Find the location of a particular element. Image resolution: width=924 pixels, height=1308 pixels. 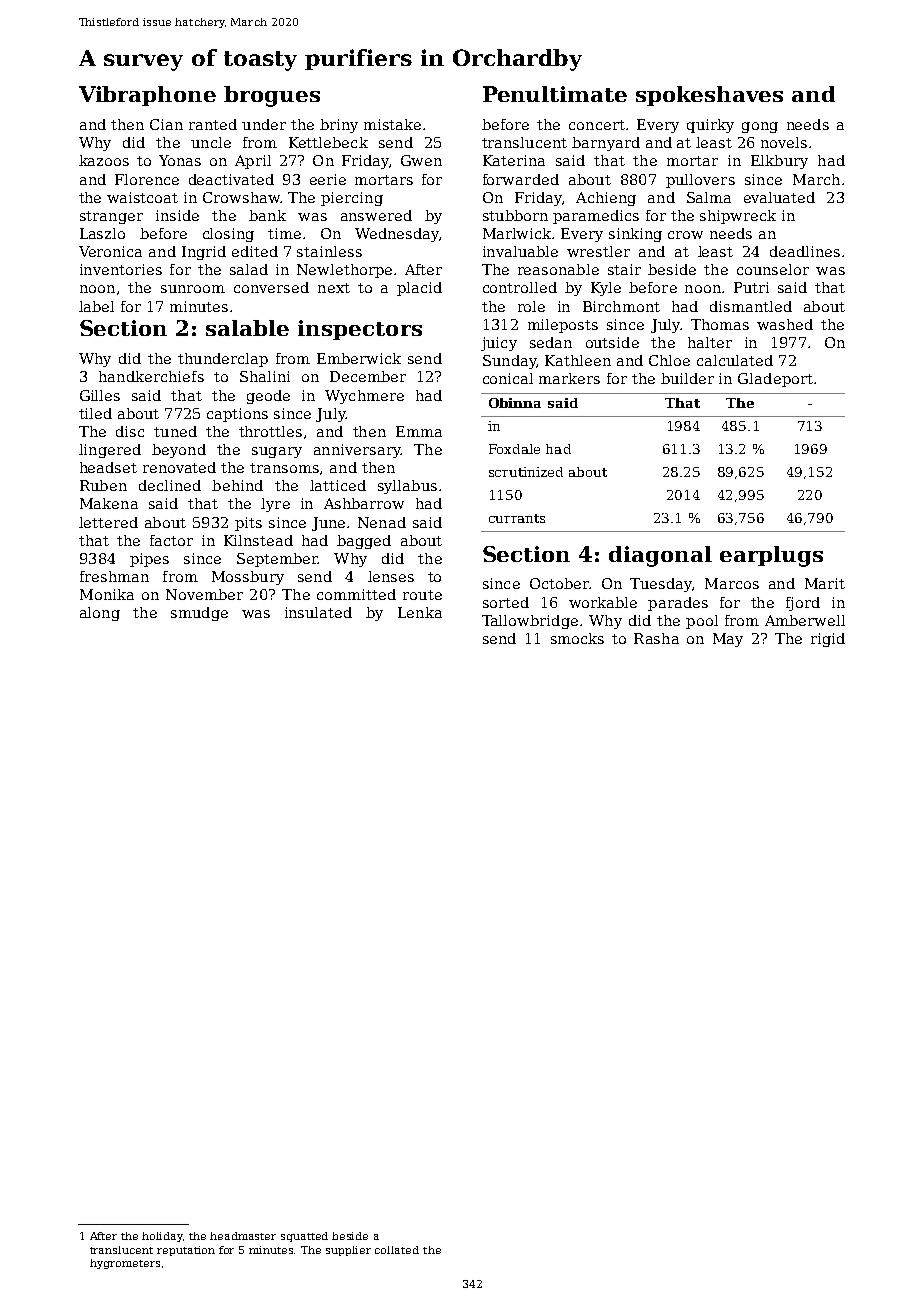

reputation is located at coordinates (186, 1251).
